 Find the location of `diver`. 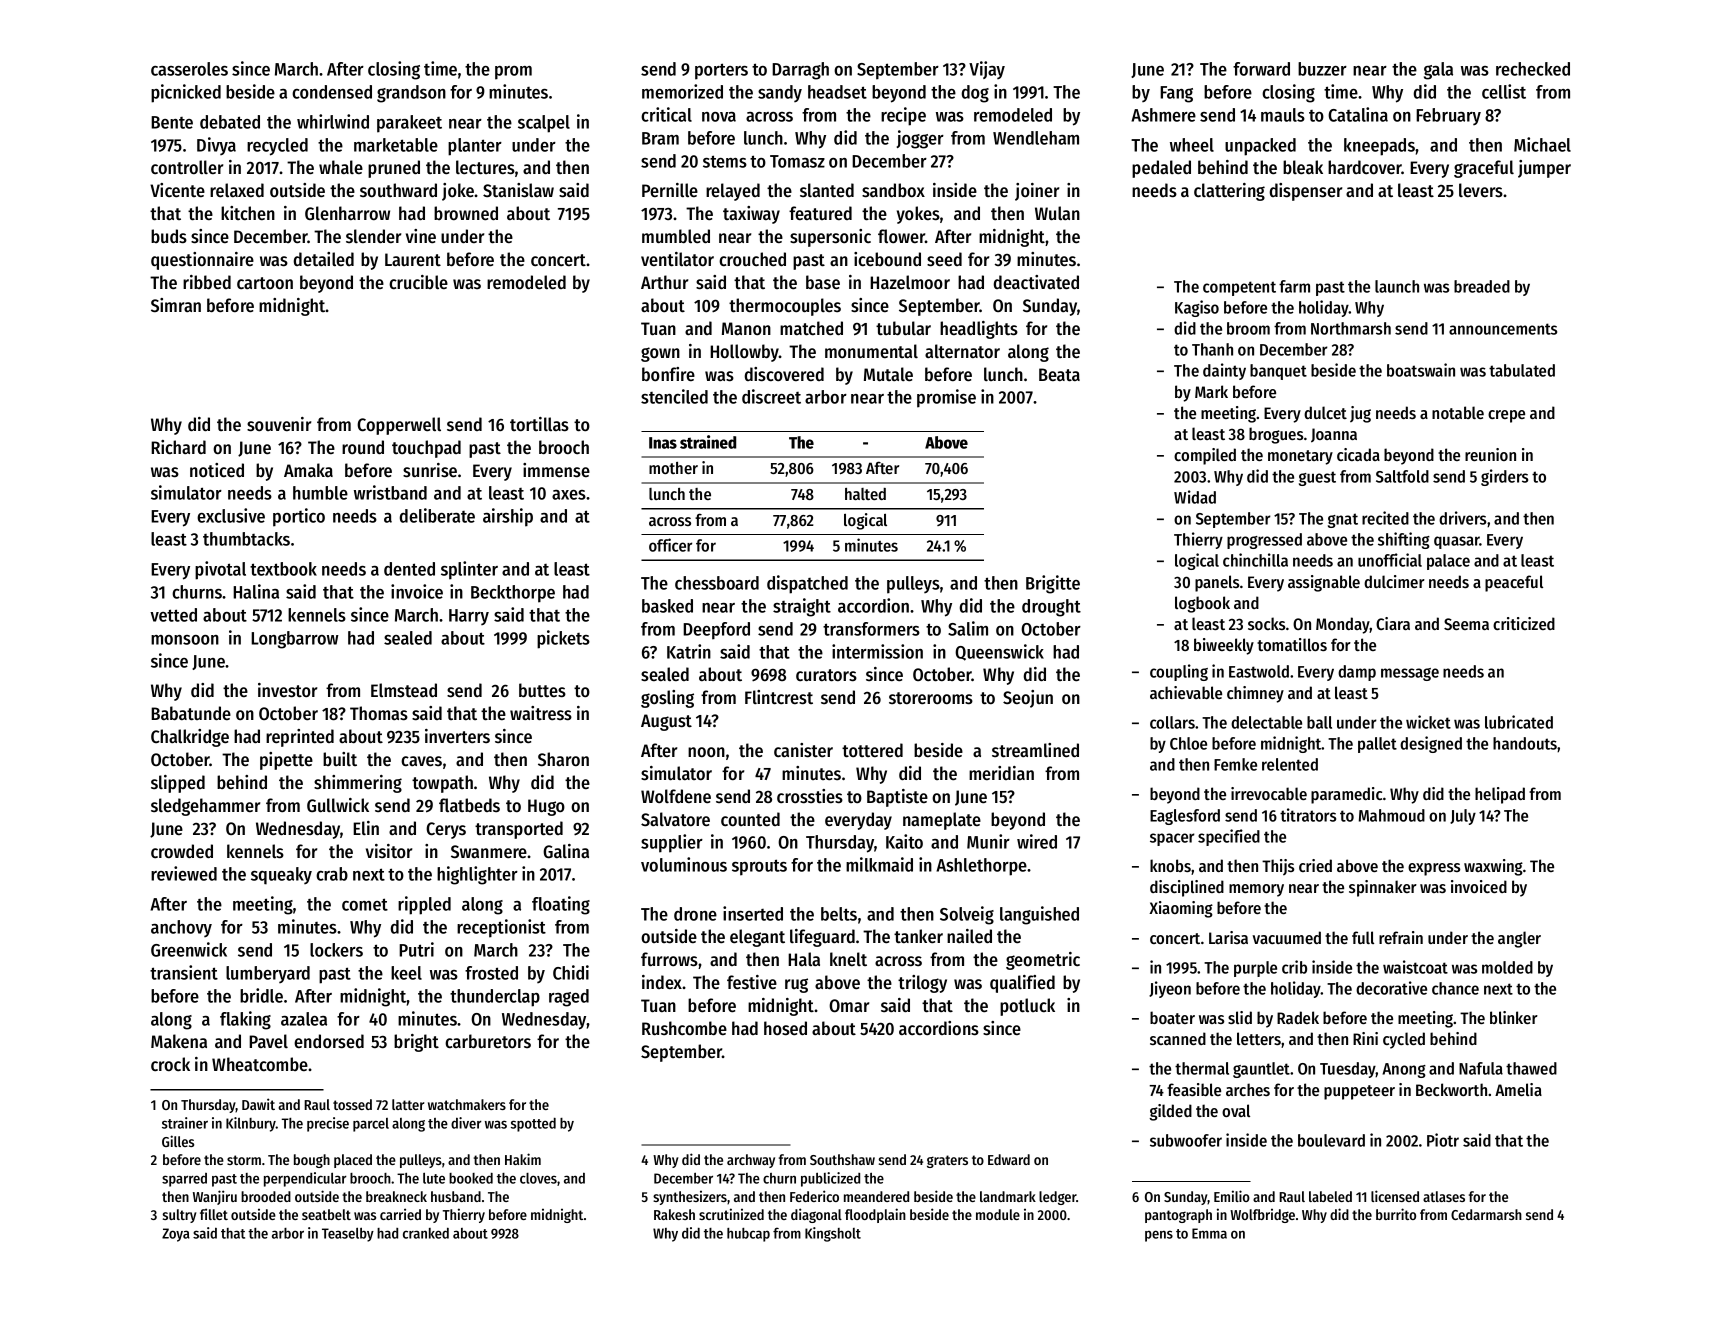

diver is located at coordinates (466, 1123).
